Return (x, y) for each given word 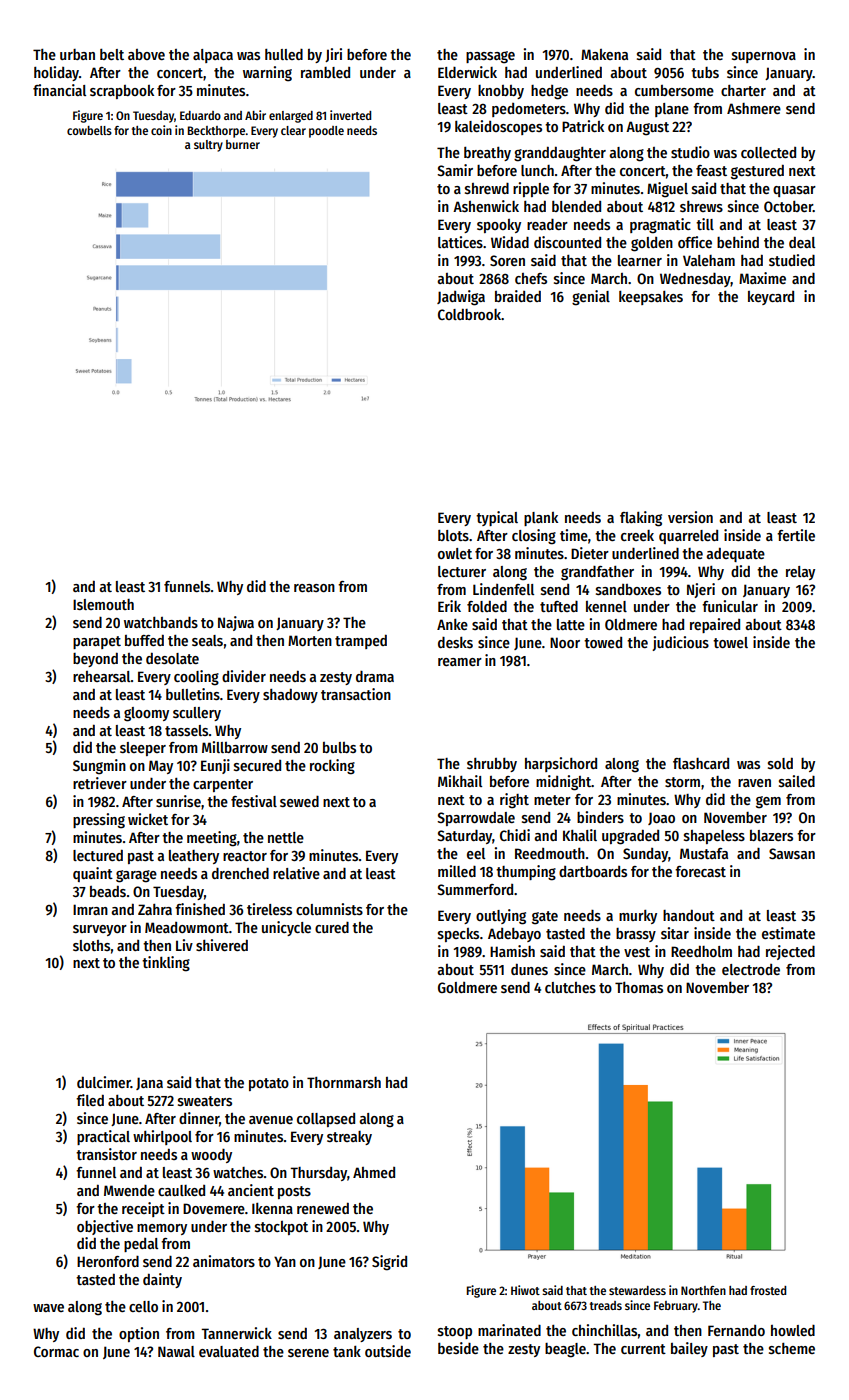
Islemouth (103, 604)
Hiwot (525, 1290)
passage (490, 57)
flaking (641, 519)
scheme (792, 1348)
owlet (455, 553)
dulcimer (104, 1082)
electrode (751, 969)
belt (112, 54)
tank (347, 1351)
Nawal (176, 1351)
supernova (764, 57)
